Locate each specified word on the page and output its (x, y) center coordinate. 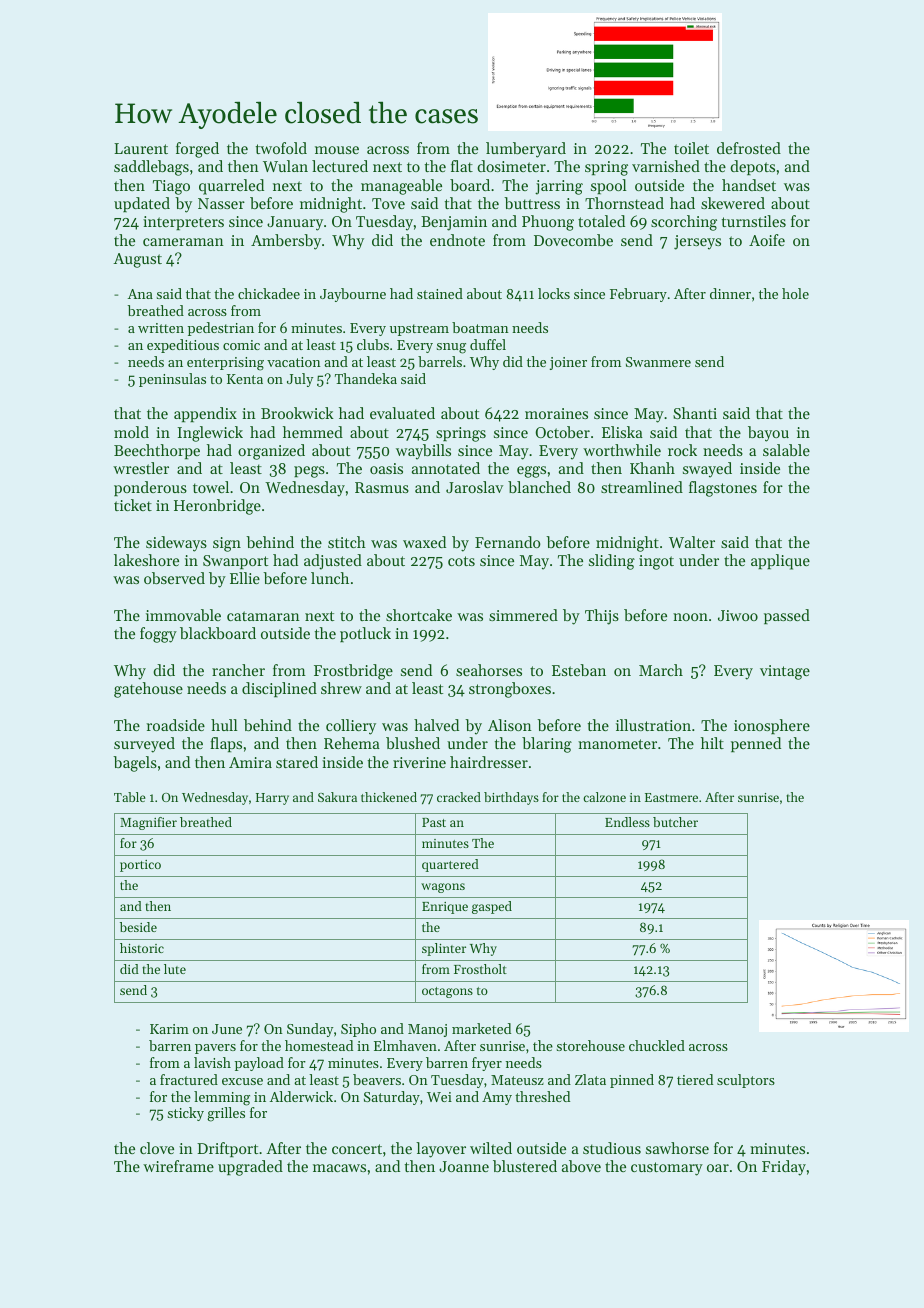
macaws (339, 1168)
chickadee (269, 293)
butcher (675, 822)
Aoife (767, 240)
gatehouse (148, 690)
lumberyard (526, 150)
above (581, 1166)
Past (434, 822)
